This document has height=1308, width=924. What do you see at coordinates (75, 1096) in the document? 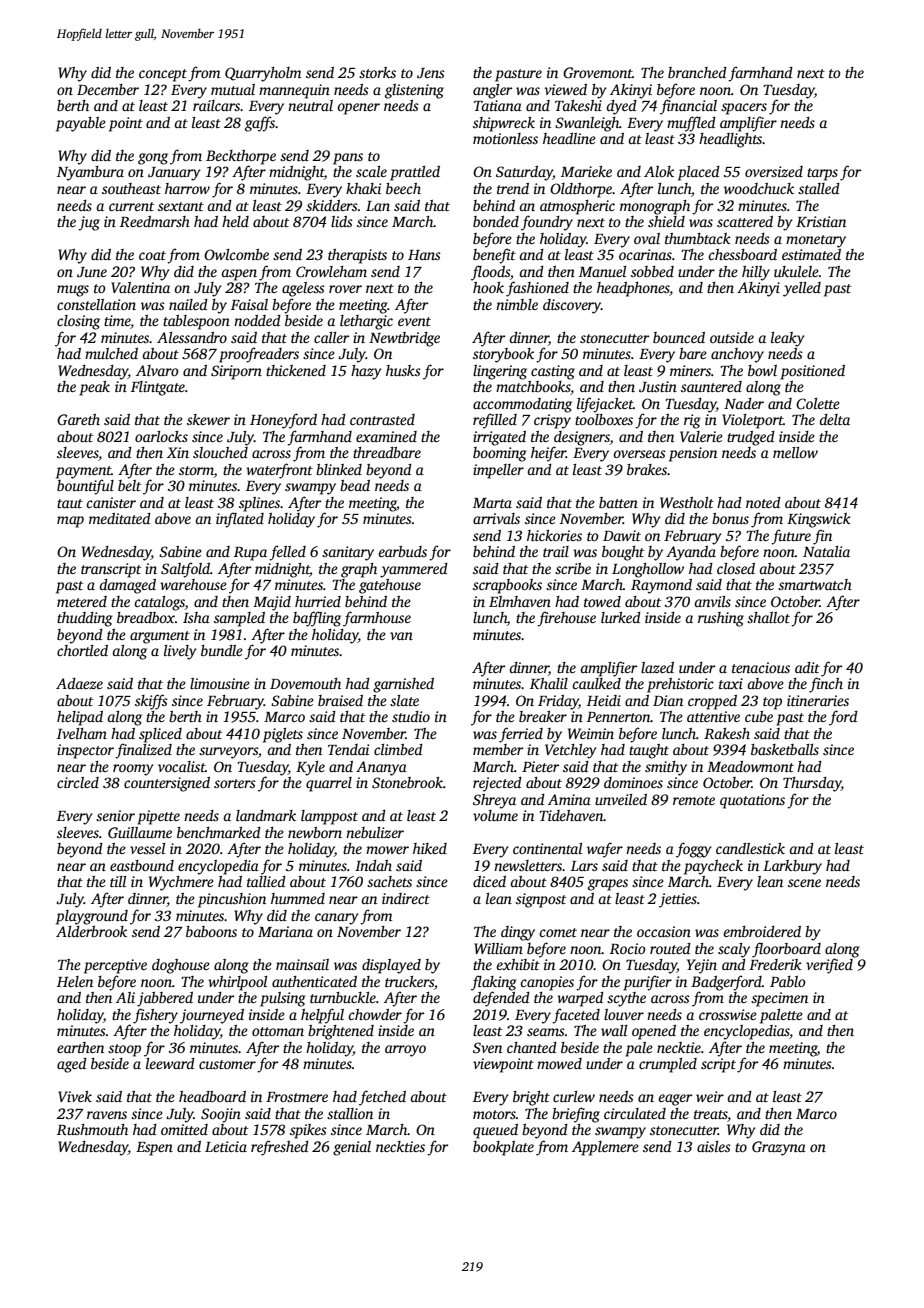
I see `Vivek` at bounding box center [75, 1096].
